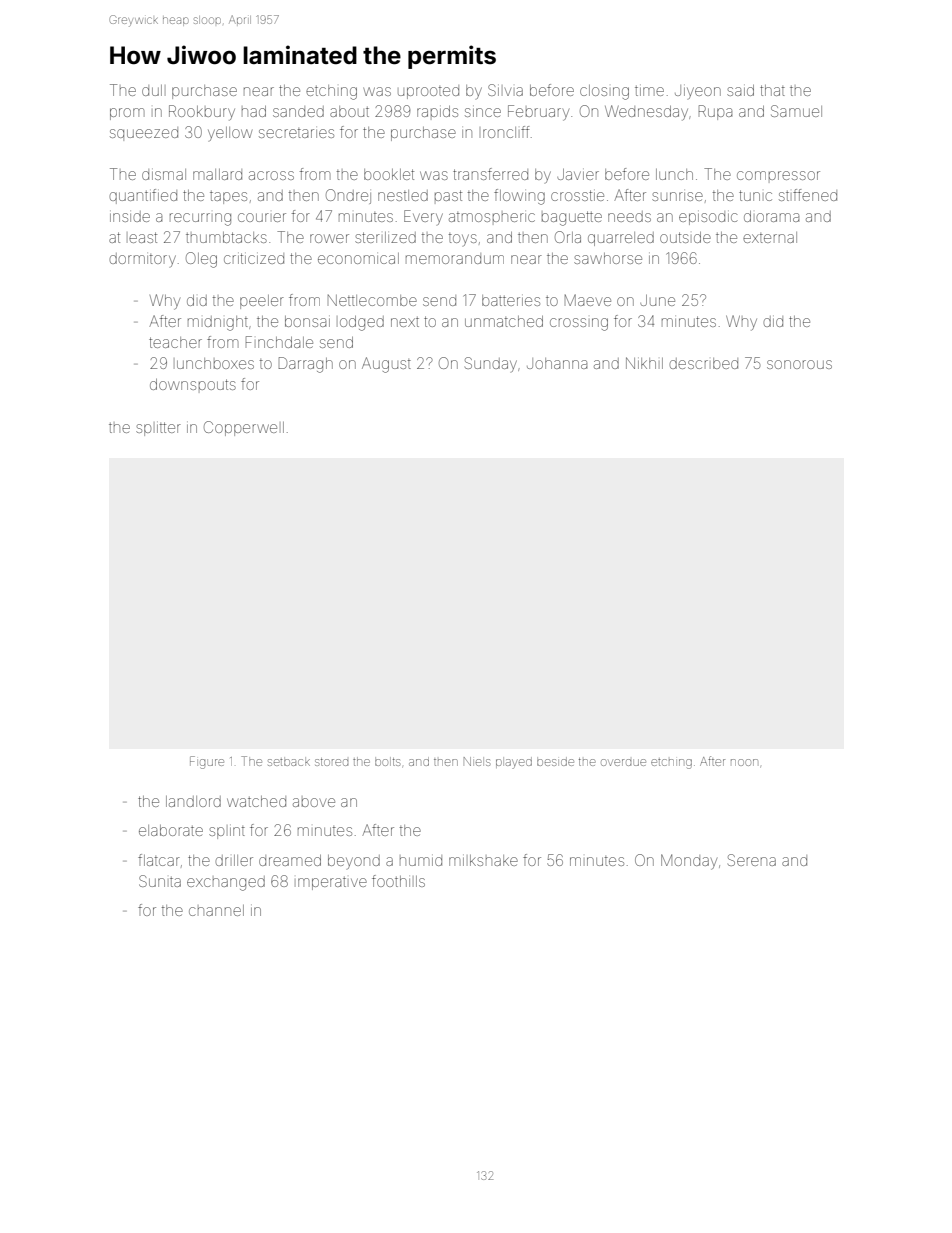 The image size is (952, 1233). Describe the element at coordinates (799, 364) in the screenshot. I see `sonorous` at that location.
